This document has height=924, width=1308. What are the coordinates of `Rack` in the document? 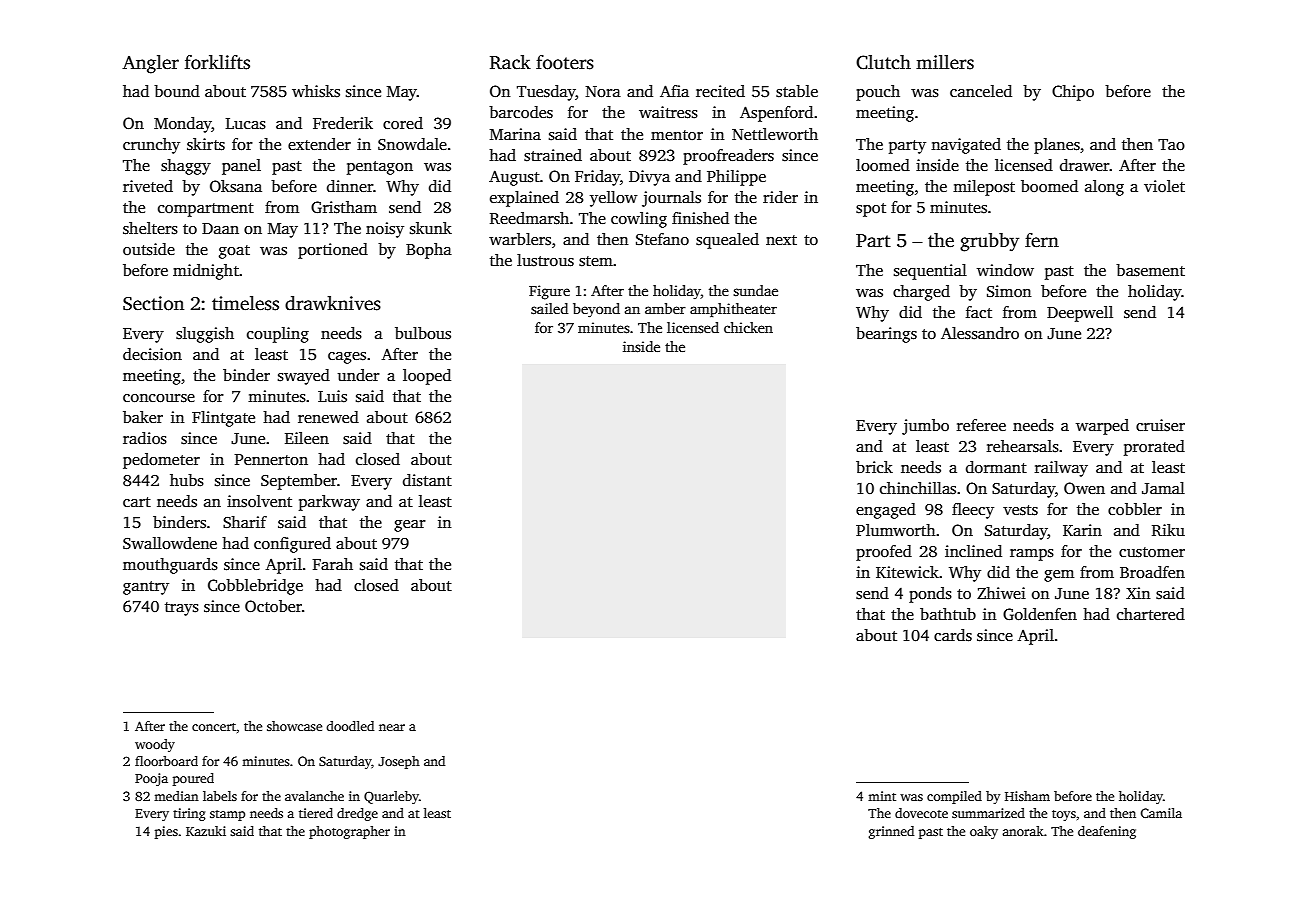 It's located at (510, 62).
